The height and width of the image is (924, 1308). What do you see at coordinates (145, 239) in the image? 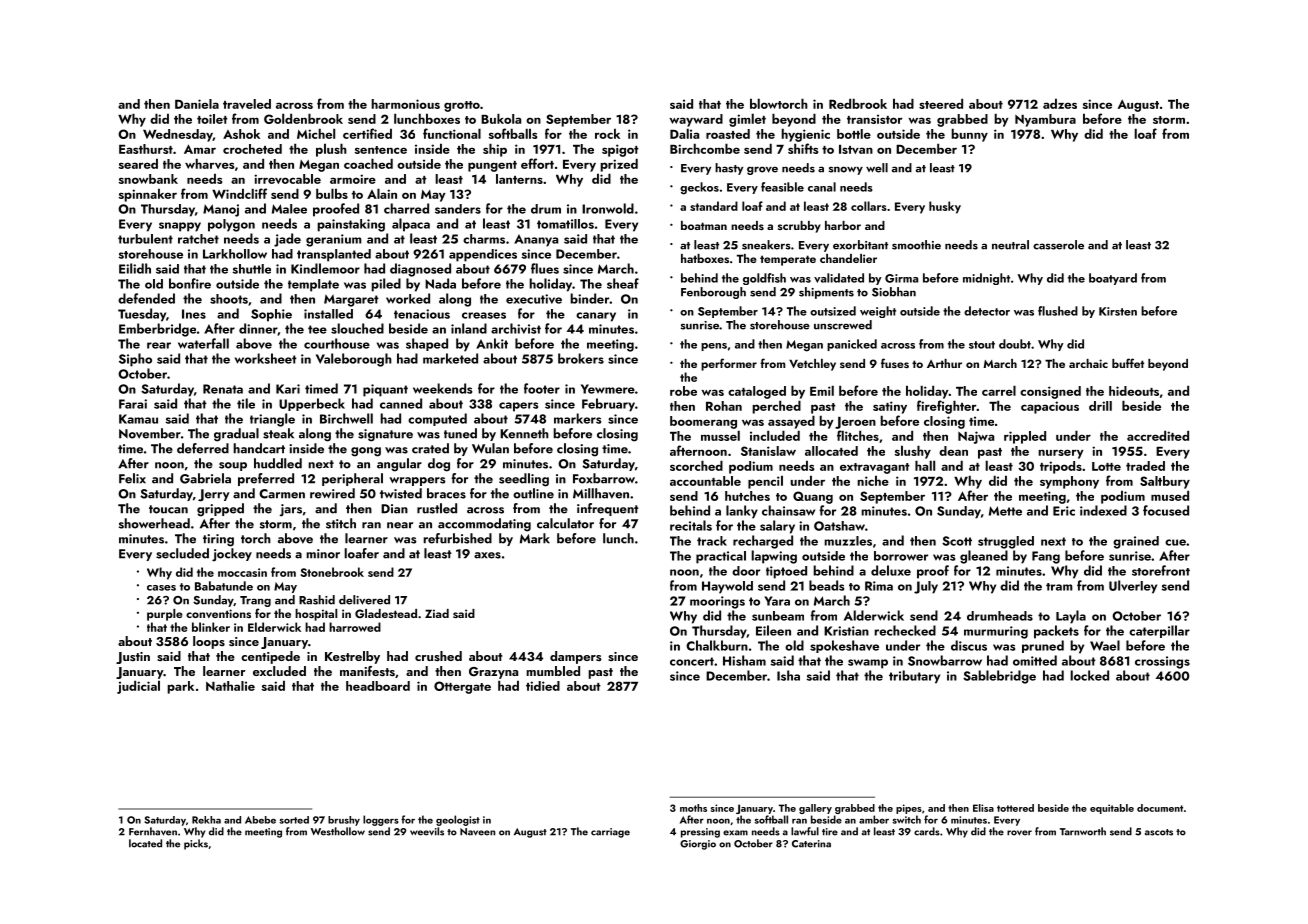
I see `turbulent` at bounding box center [145, 239].
